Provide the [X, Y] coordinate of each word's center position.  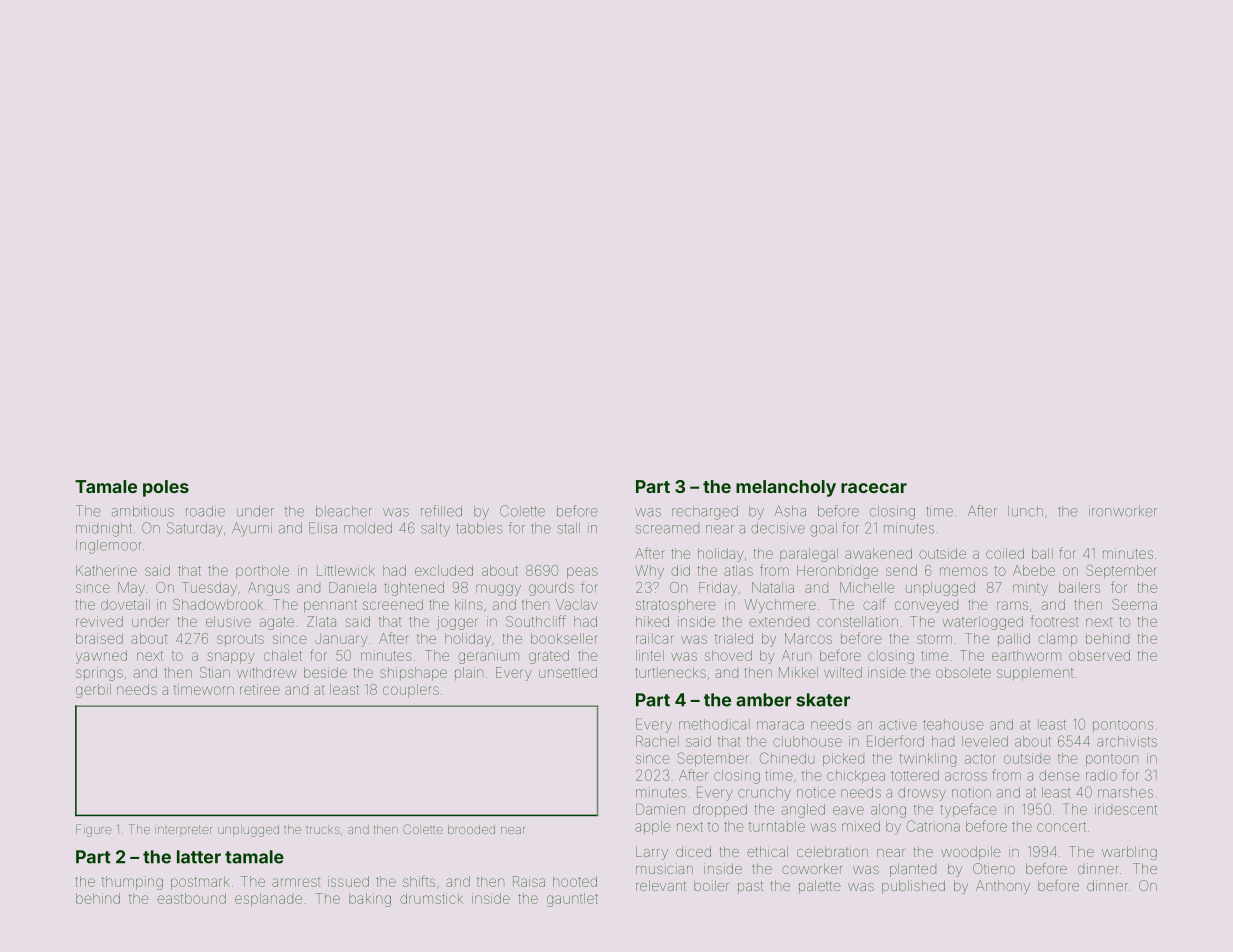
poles [166, 488]
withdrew [267, 672]
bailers [1079, 587]
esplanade [268, 900]
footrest [1054, 621]
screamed [667, 529]
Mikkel [798, 672]
